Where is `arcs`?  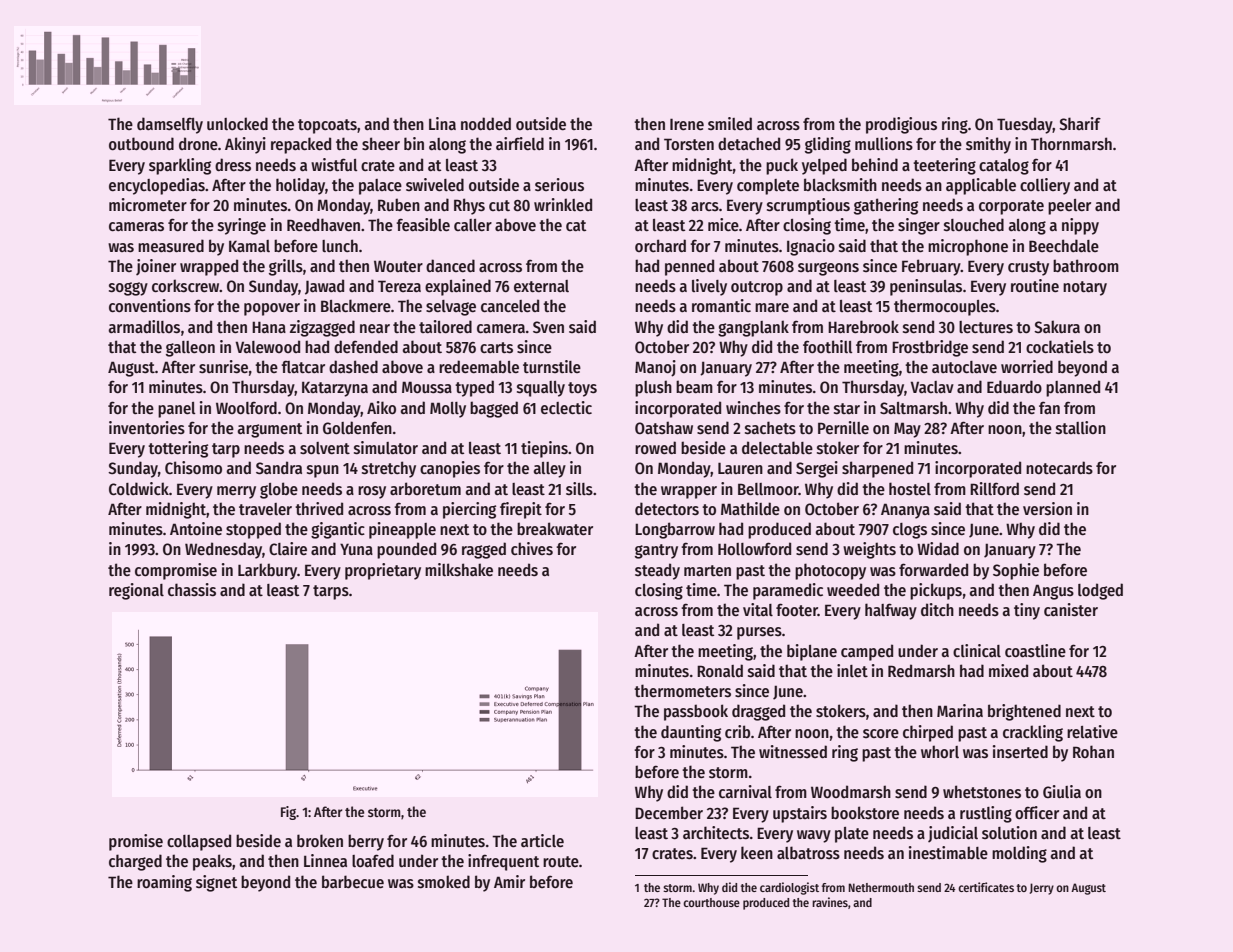
arcs is located at coordinates (705, 206).
